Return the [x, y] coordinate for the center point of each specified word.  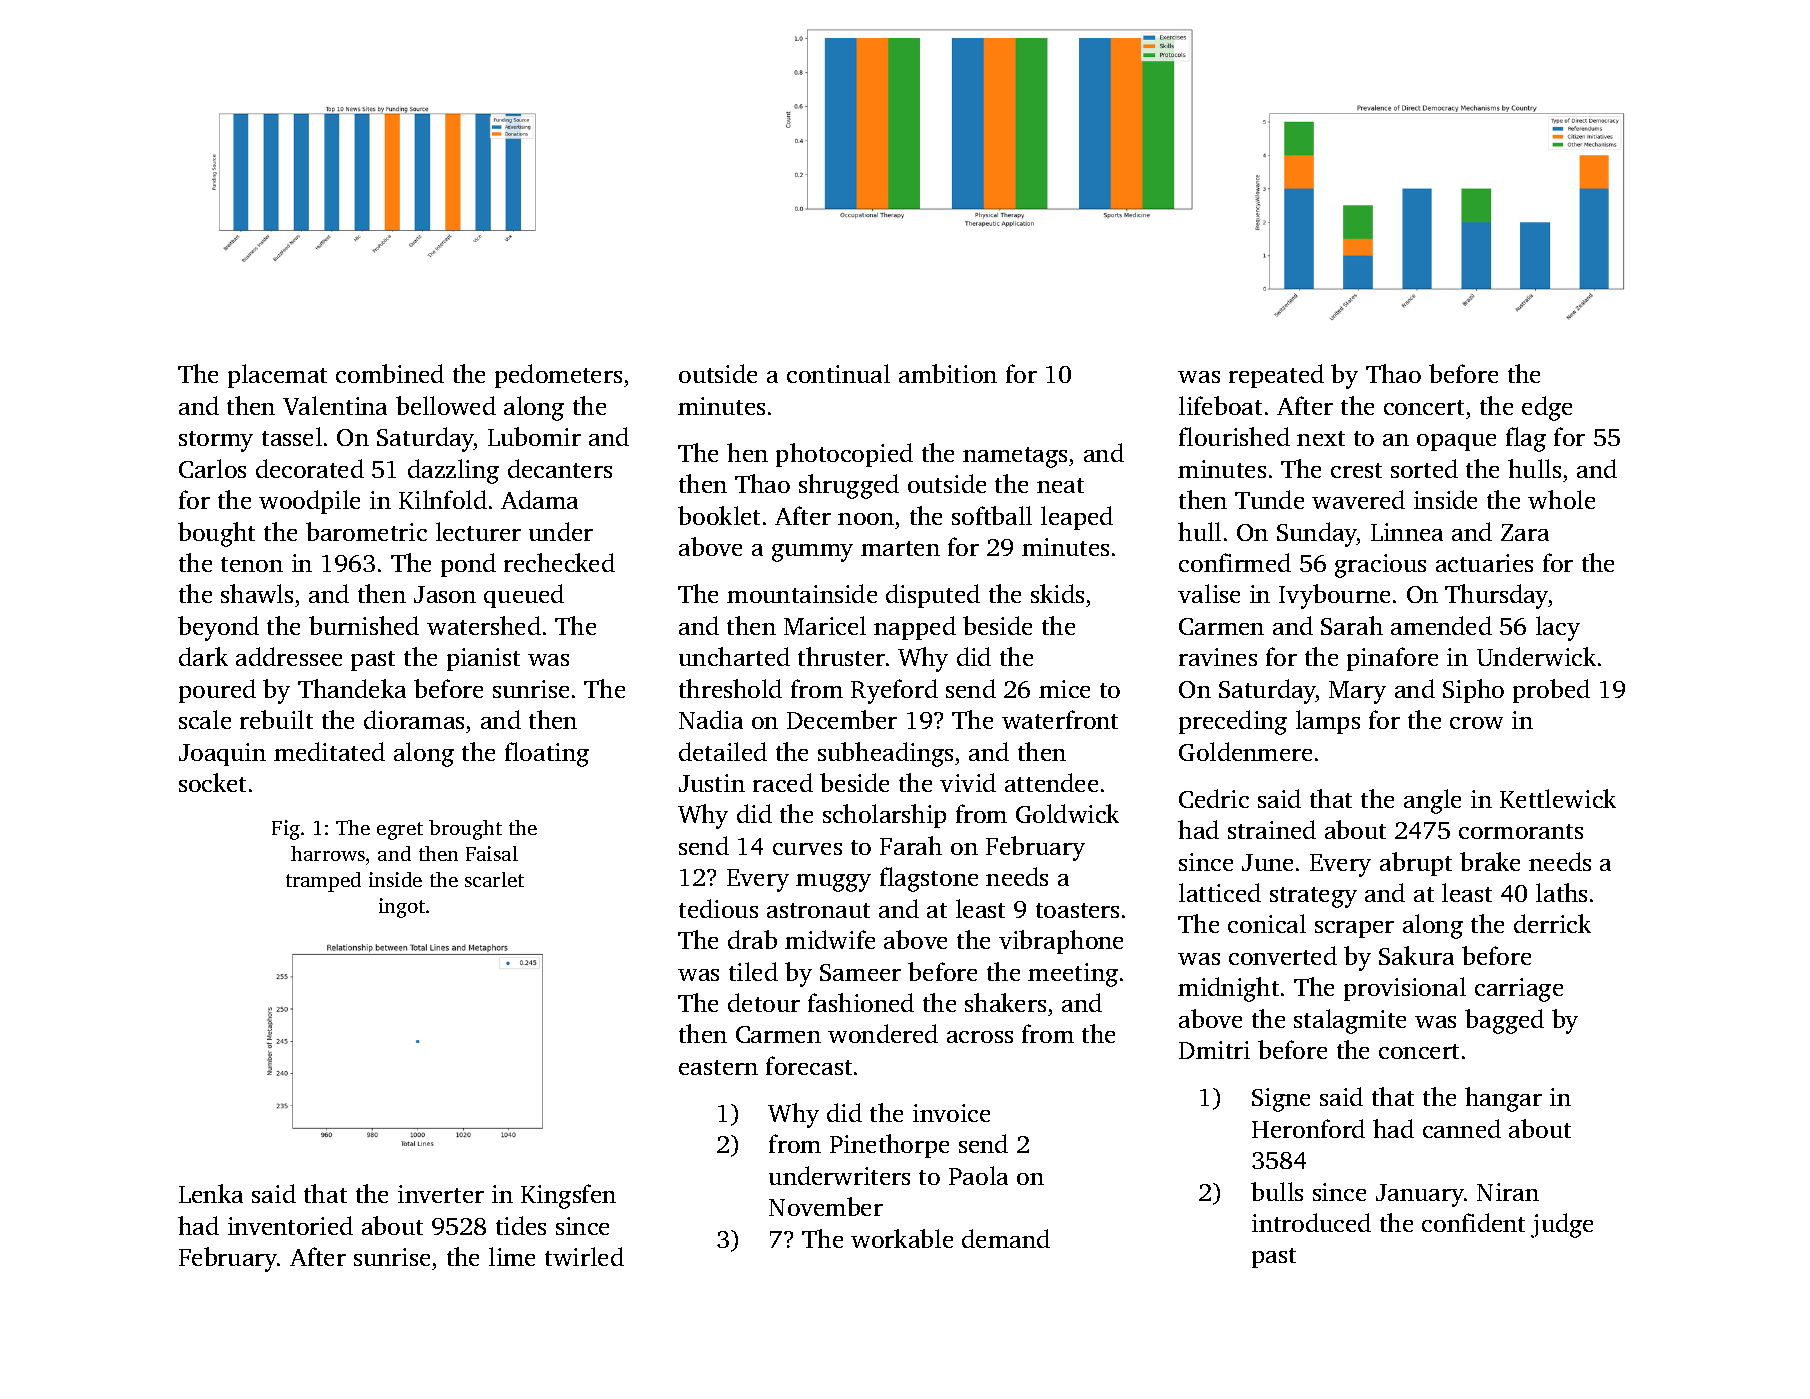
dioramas [414, 719]
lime [512, 1256]
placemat [277, 376]
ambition [948, 373]
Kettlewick [1558, 798]
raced [783, 782]
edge [1547, 408]
